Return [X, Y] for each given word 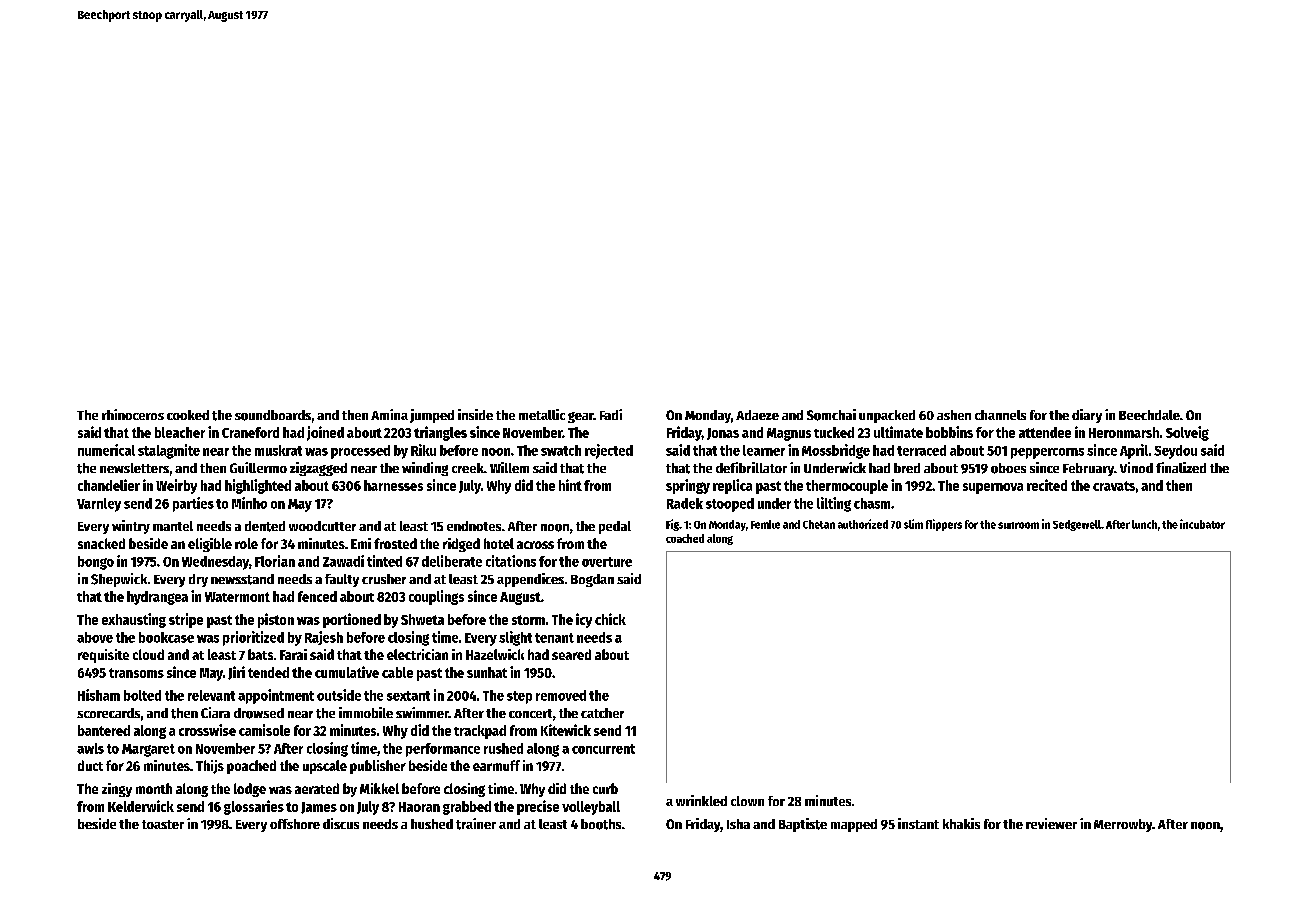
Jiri [236, 673]
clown [747, 801]
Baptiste [803, 825]
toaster [163, 824]
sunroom [1018, 525]
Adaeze [757, 415]
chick [610, 619]
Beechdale [1149, 415]
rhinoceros [133, 414]
